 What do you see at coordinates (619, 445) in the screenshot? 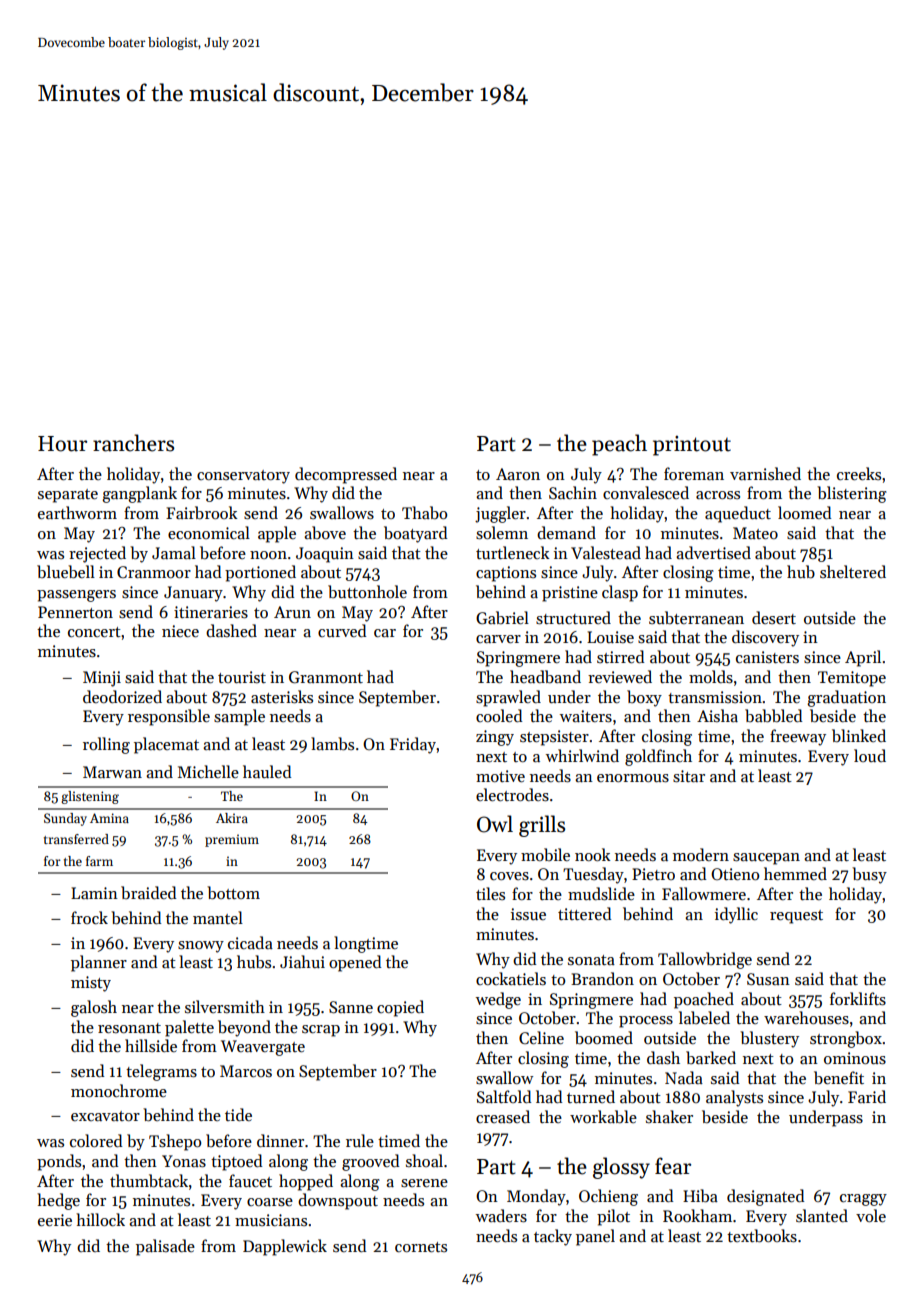
I see `peach` at bounding box center [619, 445].
